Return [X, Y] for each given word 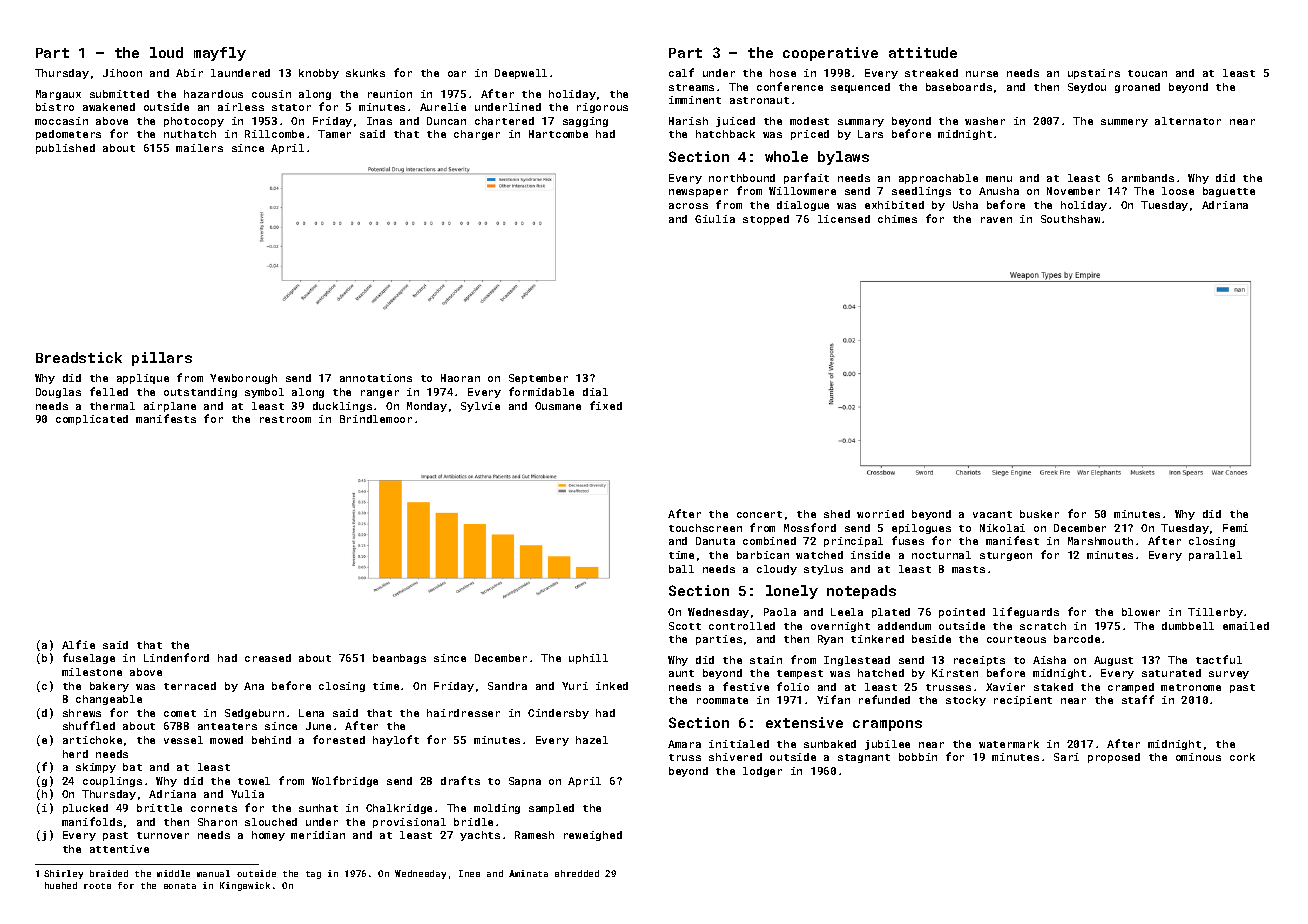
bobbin [918, 757]
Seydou [1087, 88]
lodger [762, 772]
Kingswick [245, 886]
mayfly [220, 54]
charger [477, 135]
